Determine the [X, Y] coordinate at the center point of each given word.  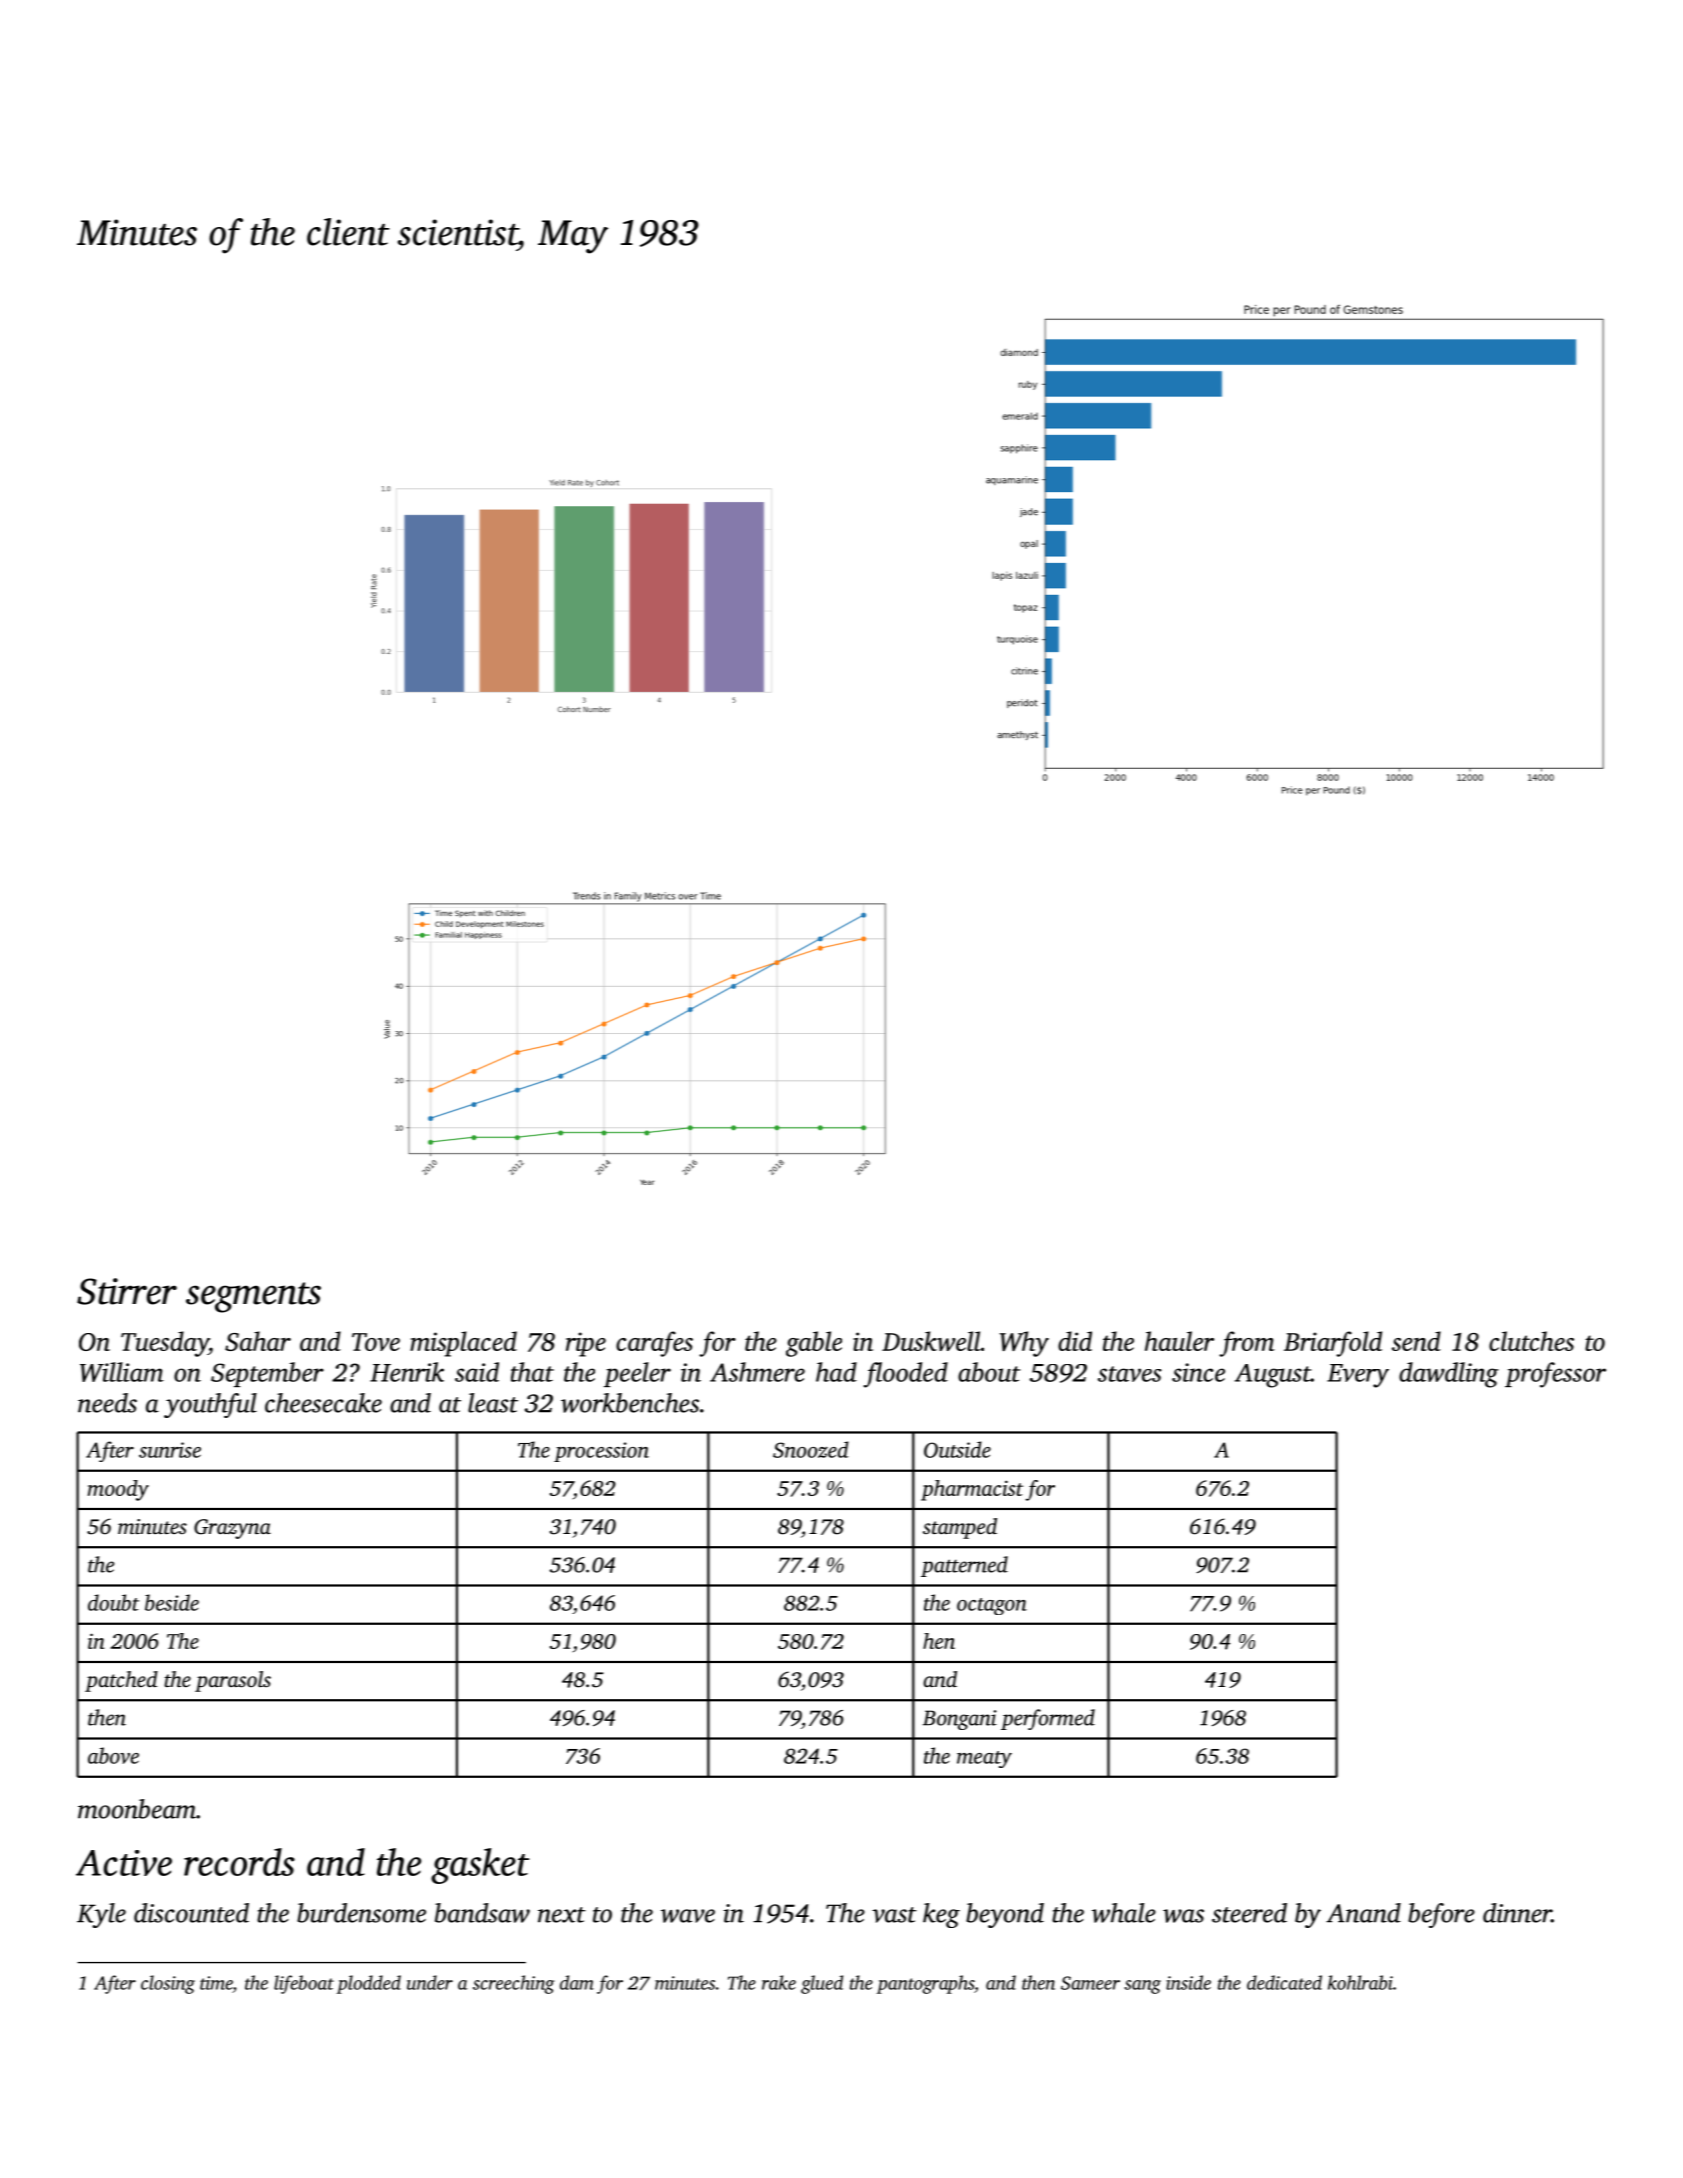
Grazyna [232, 1529]
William [122, 1372]
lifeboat [304, 1984]
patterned [964, 1566]
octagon [992, 1606]
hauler [1179, 1341]
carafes [654, 1344]
